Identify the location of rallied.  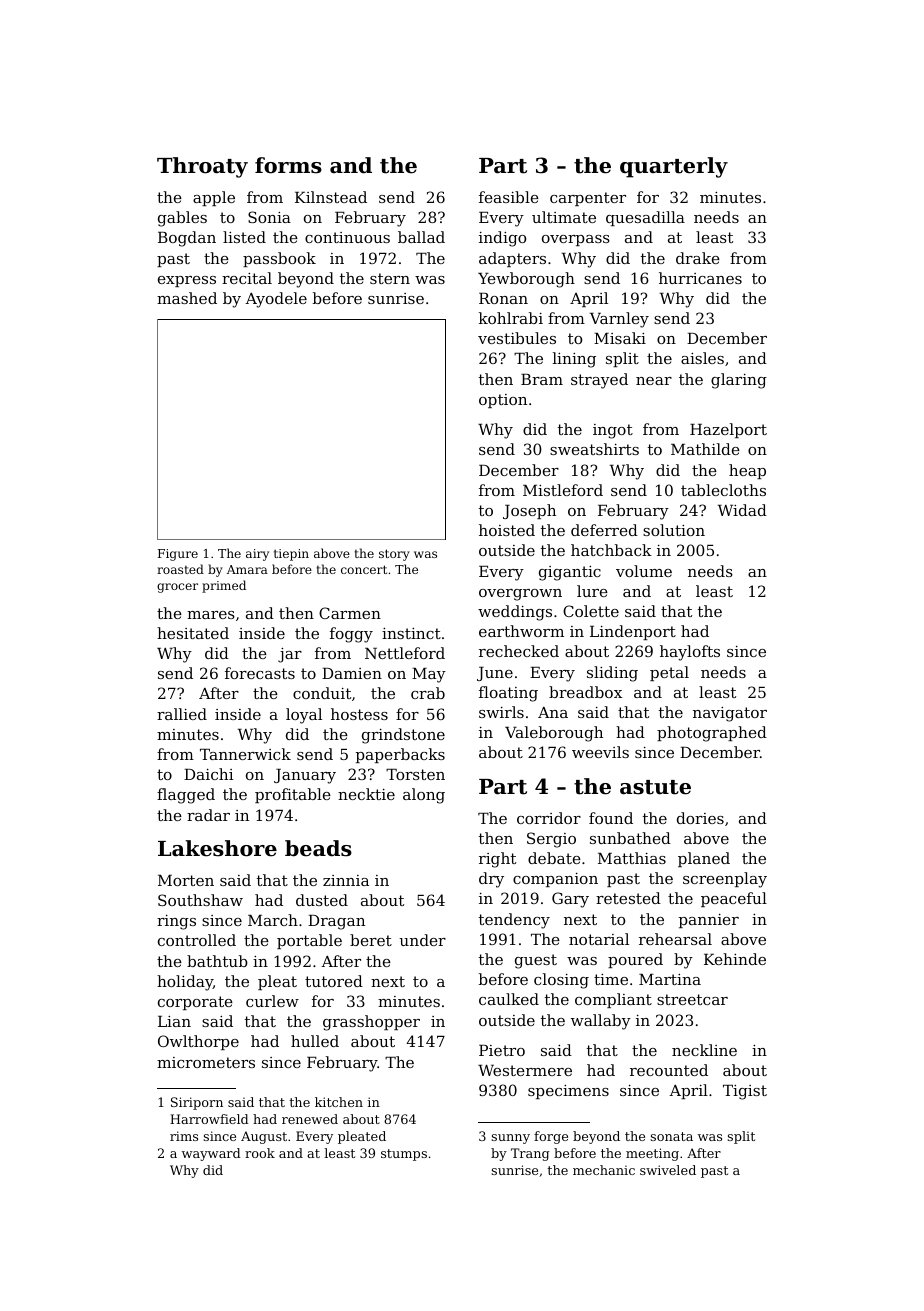
(182, 714).
